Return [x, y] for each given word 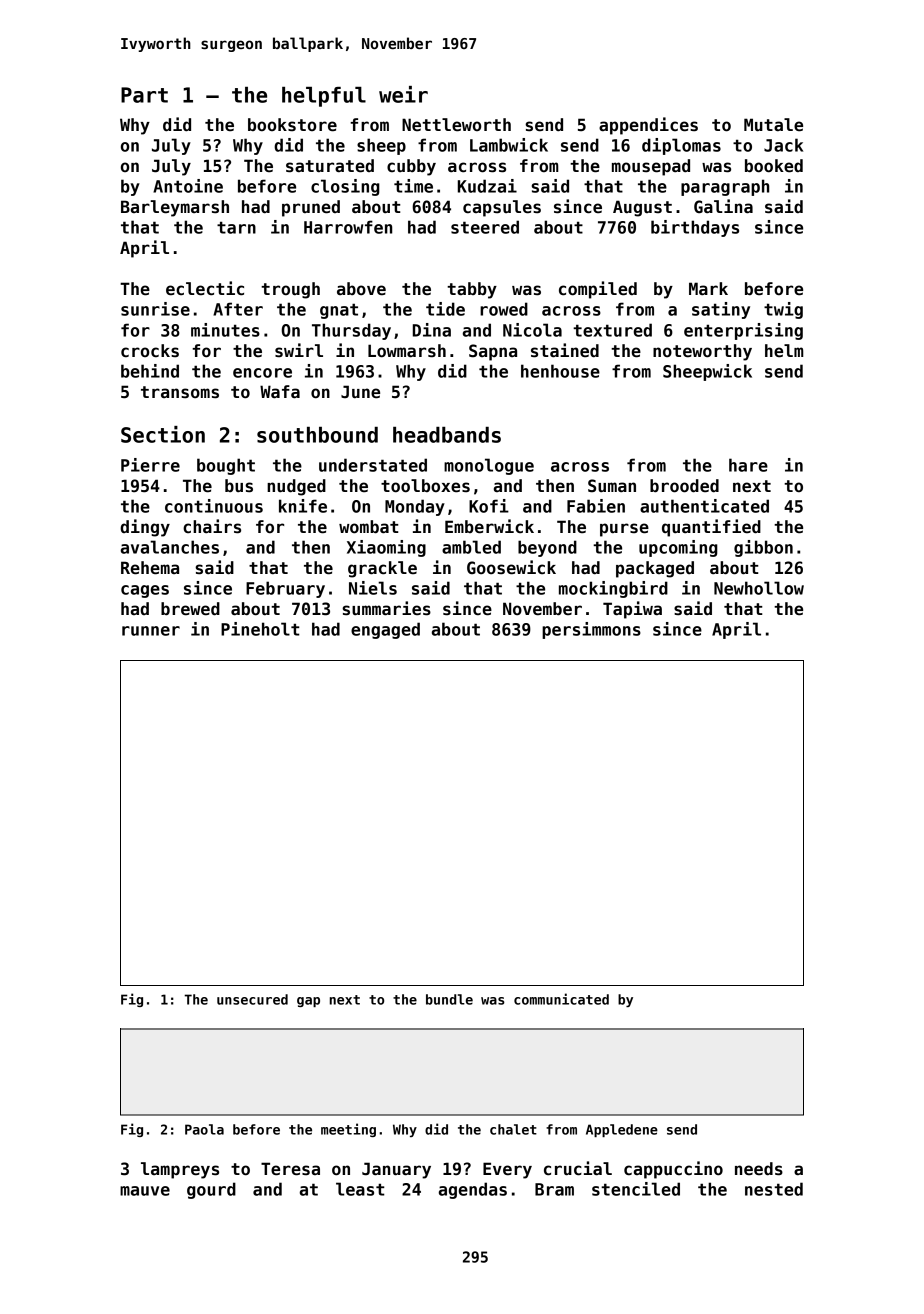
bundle [449, 999]
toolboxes [425, 486]
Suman [612, 486]
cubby [411, 167]
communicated [561, 999]
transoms [180, 392]
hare [748, 465]
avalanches [170, 547]
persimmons [591, 630]
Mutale [773, 125]
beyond [547, 548]
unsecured [252, 999]
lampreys [180, 1170]
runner [151, 631]
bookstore [292, 125]
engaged [385, 630]
